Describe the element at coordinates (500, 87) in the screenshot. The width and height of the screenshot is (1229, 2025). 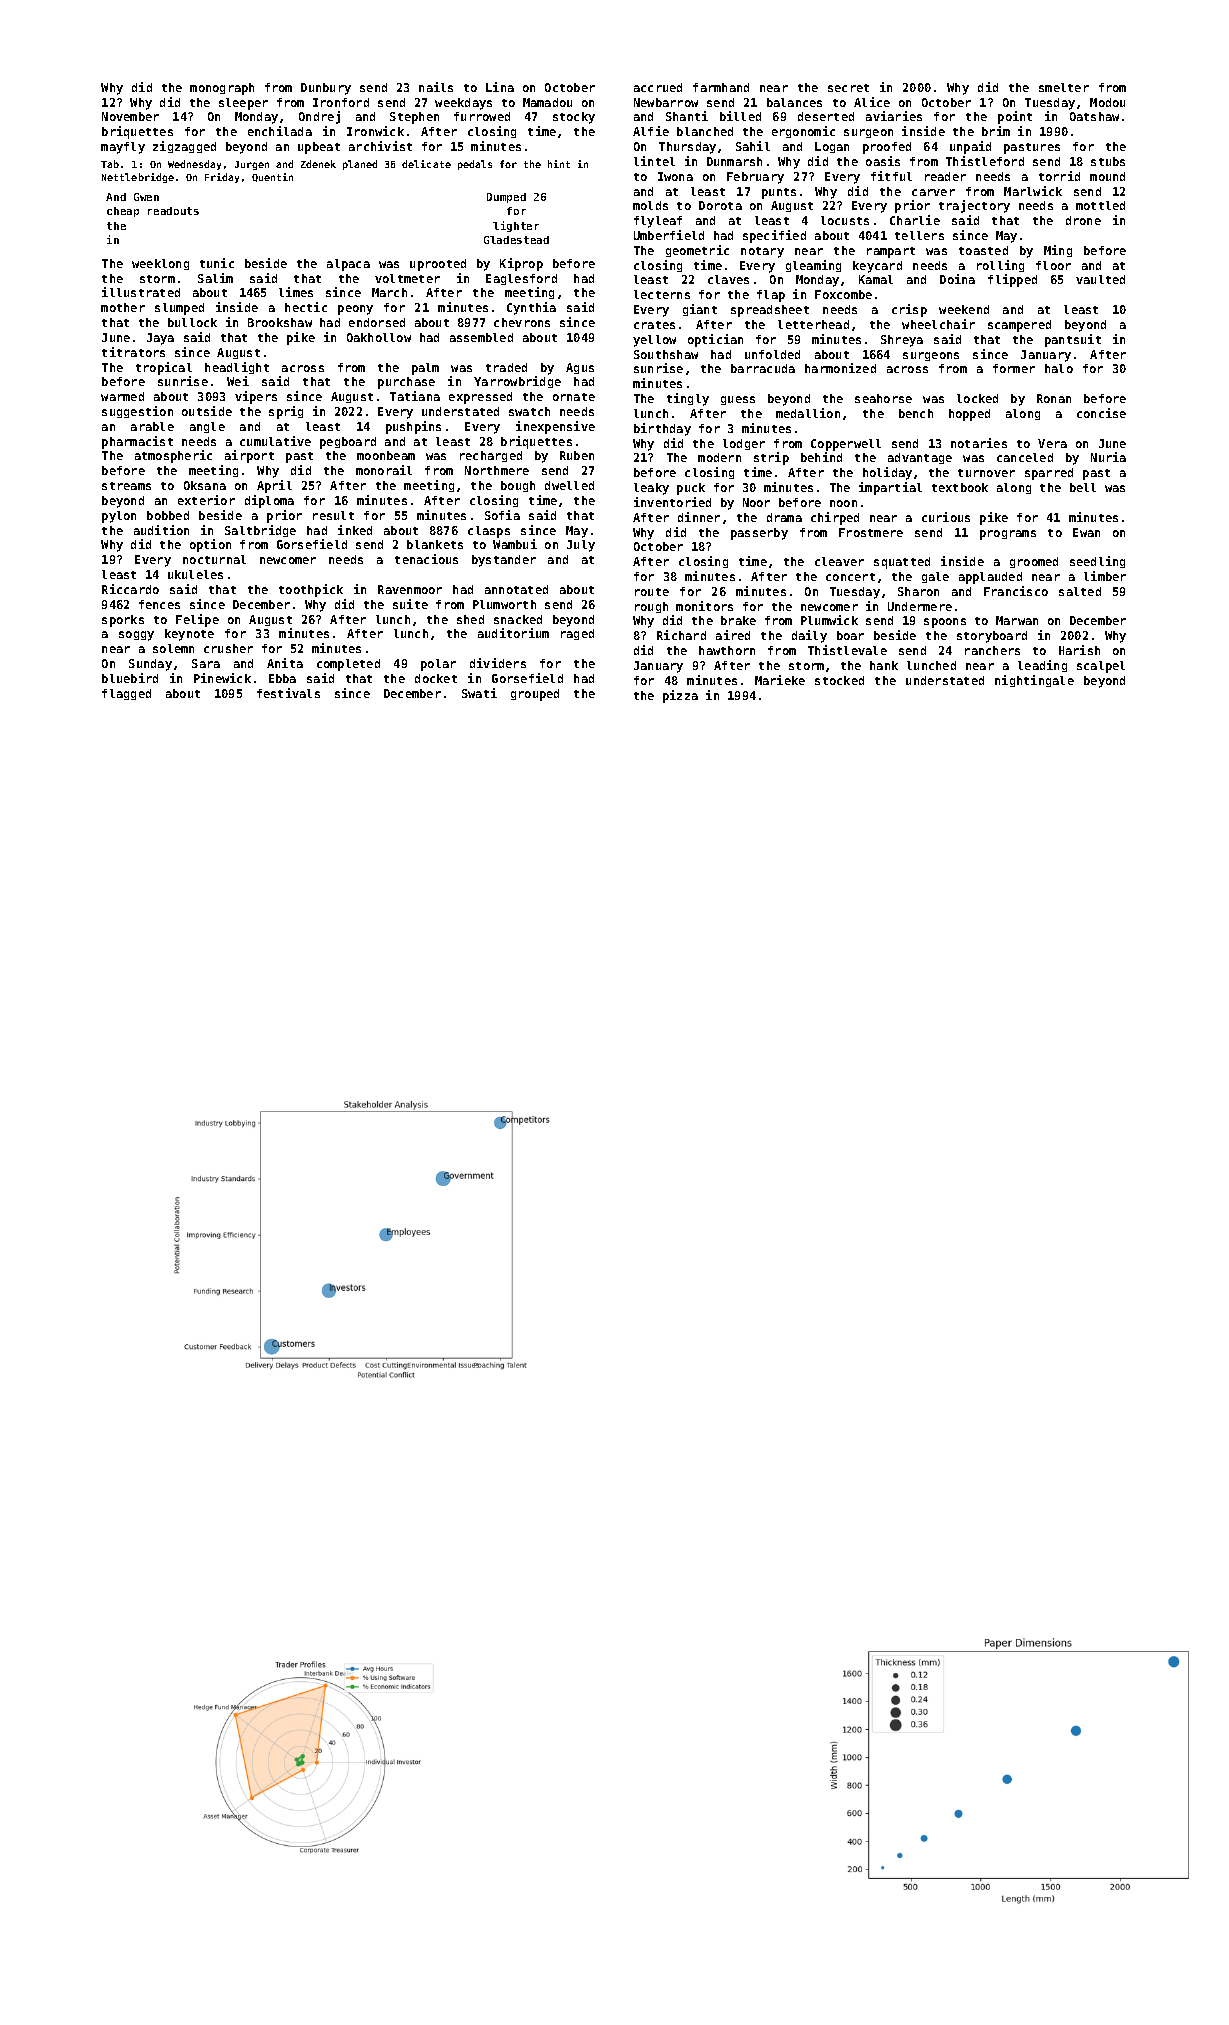
I see `Lina` at that location.
